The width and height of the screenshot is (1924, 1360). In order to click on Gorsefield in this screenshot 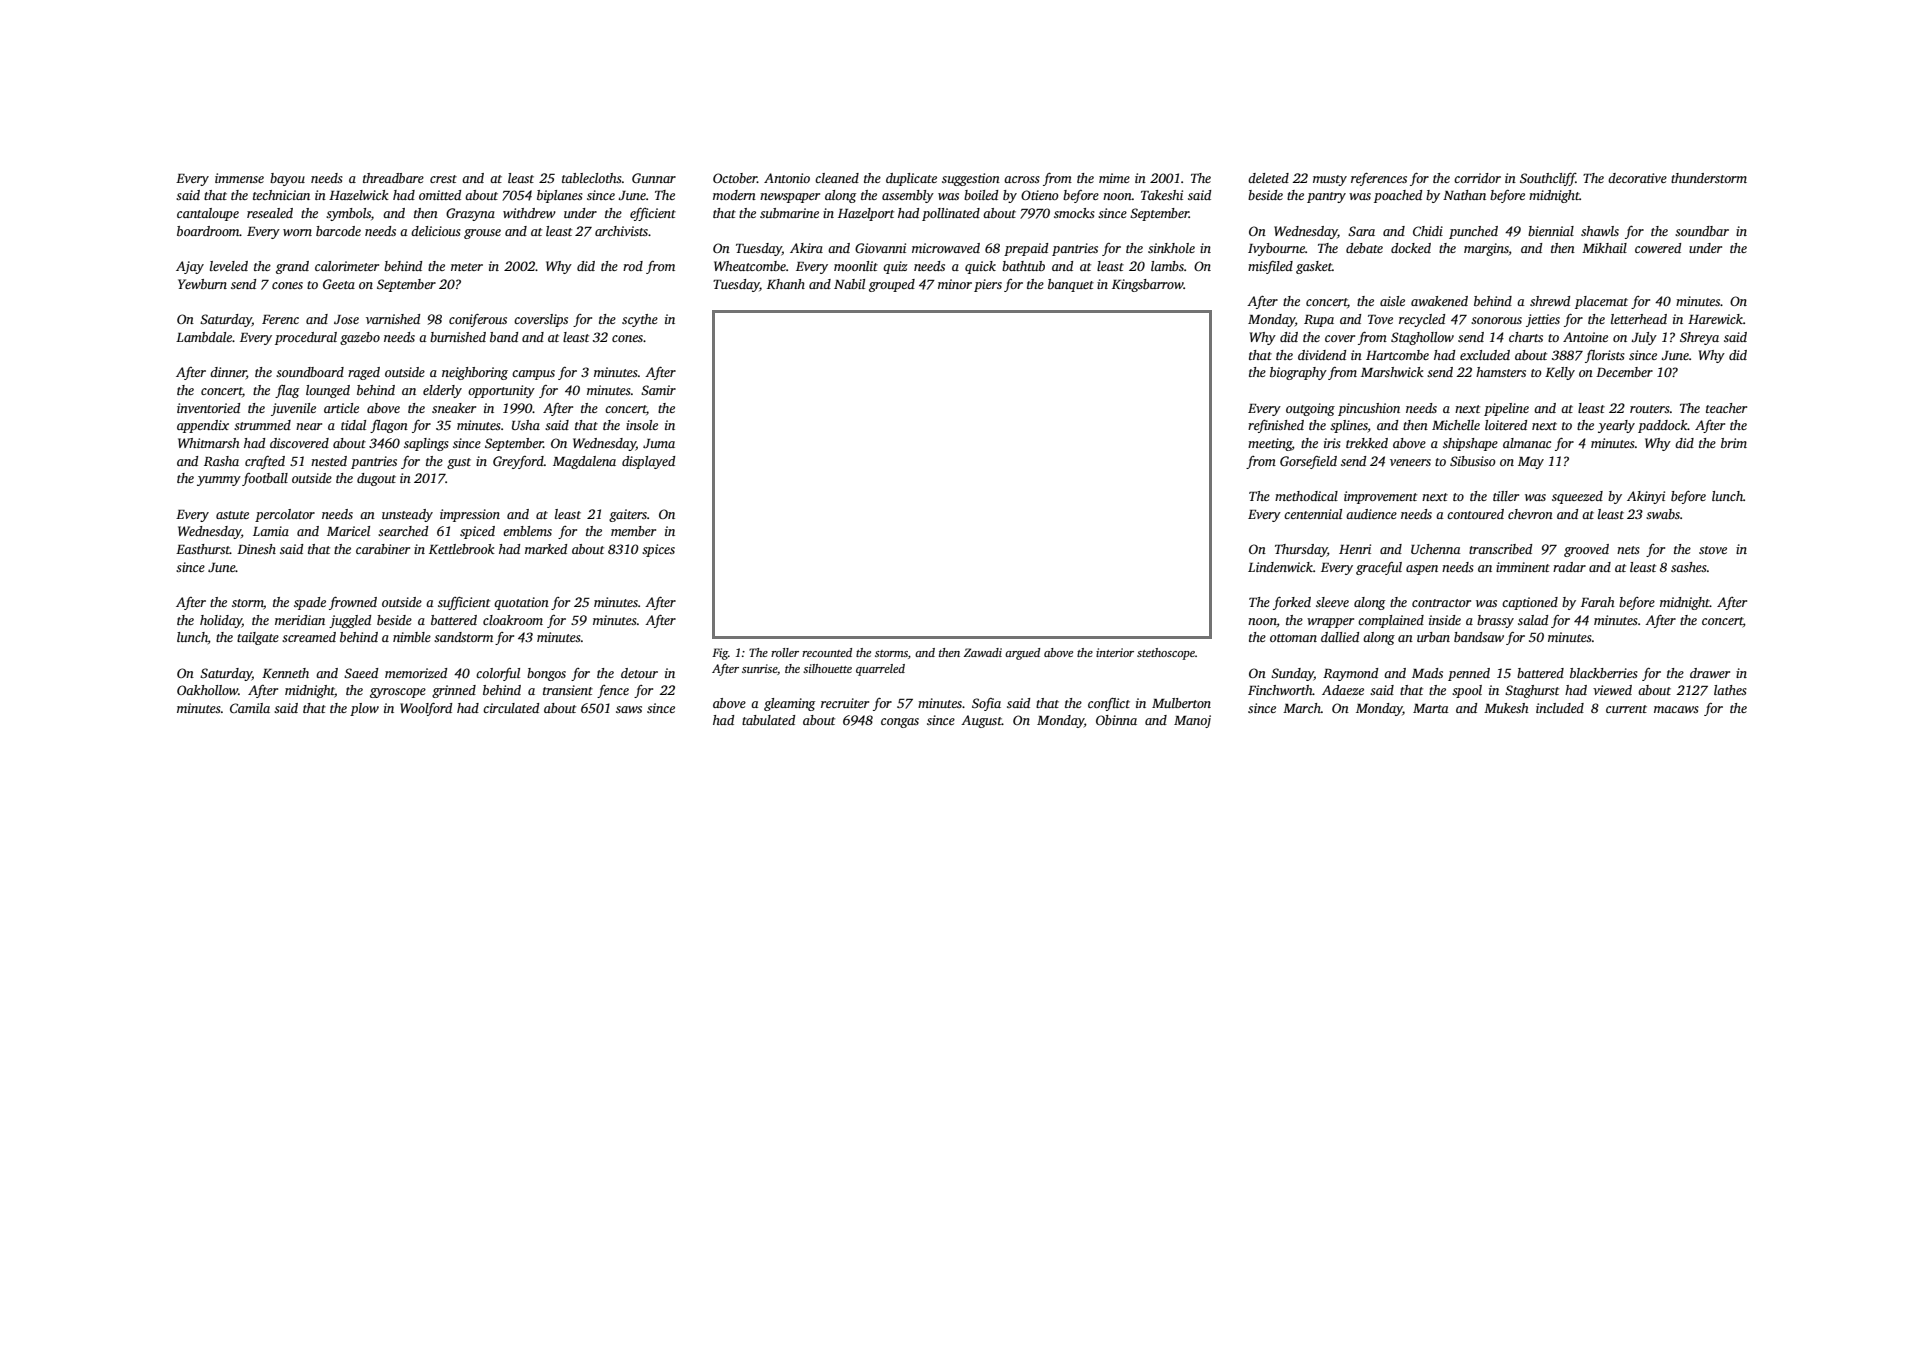, I will do `click(1308, 462)`.
